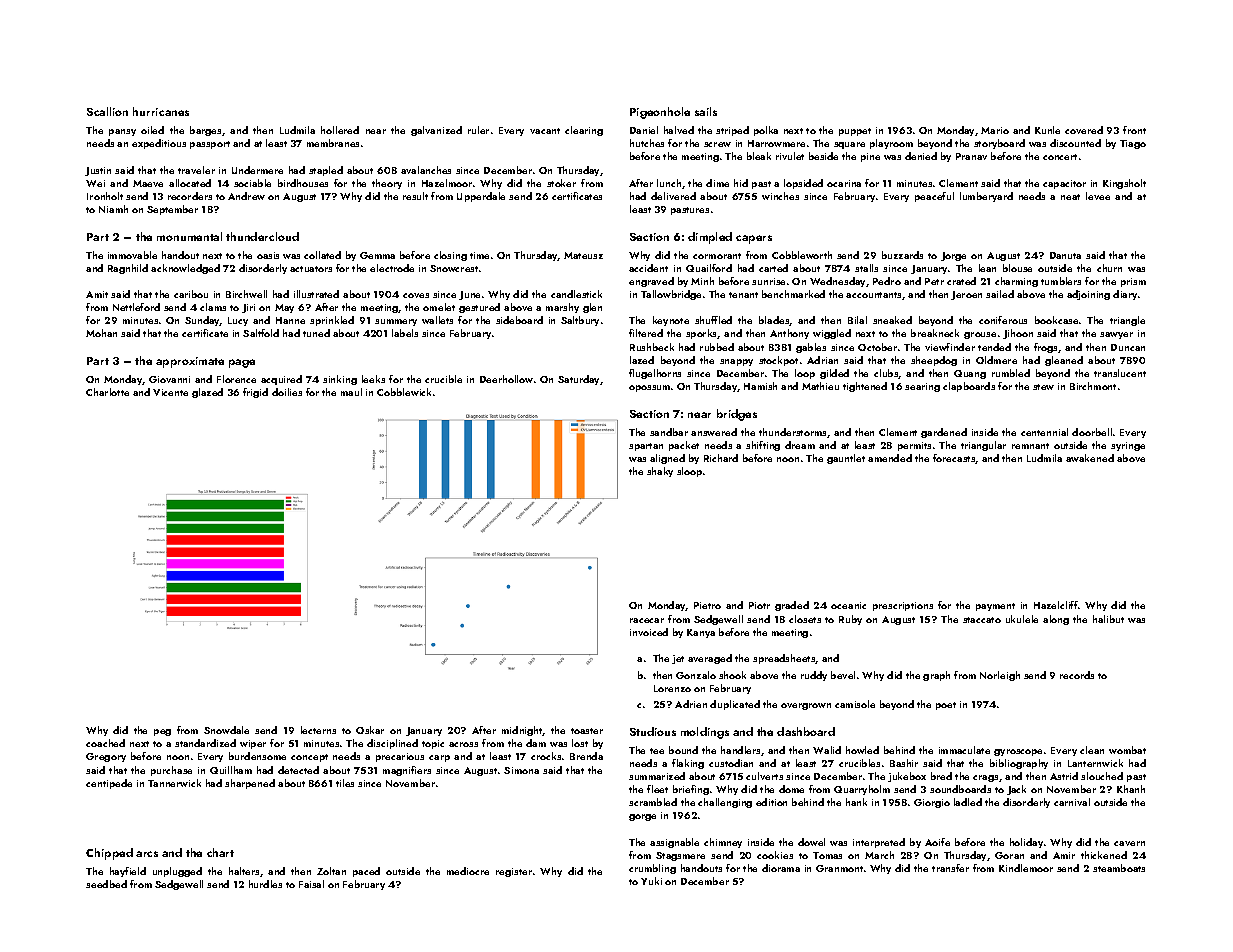  What do you see at coordinates (935, 333) in the document?
I see `breakneck` at bounding box center [935, 333].
